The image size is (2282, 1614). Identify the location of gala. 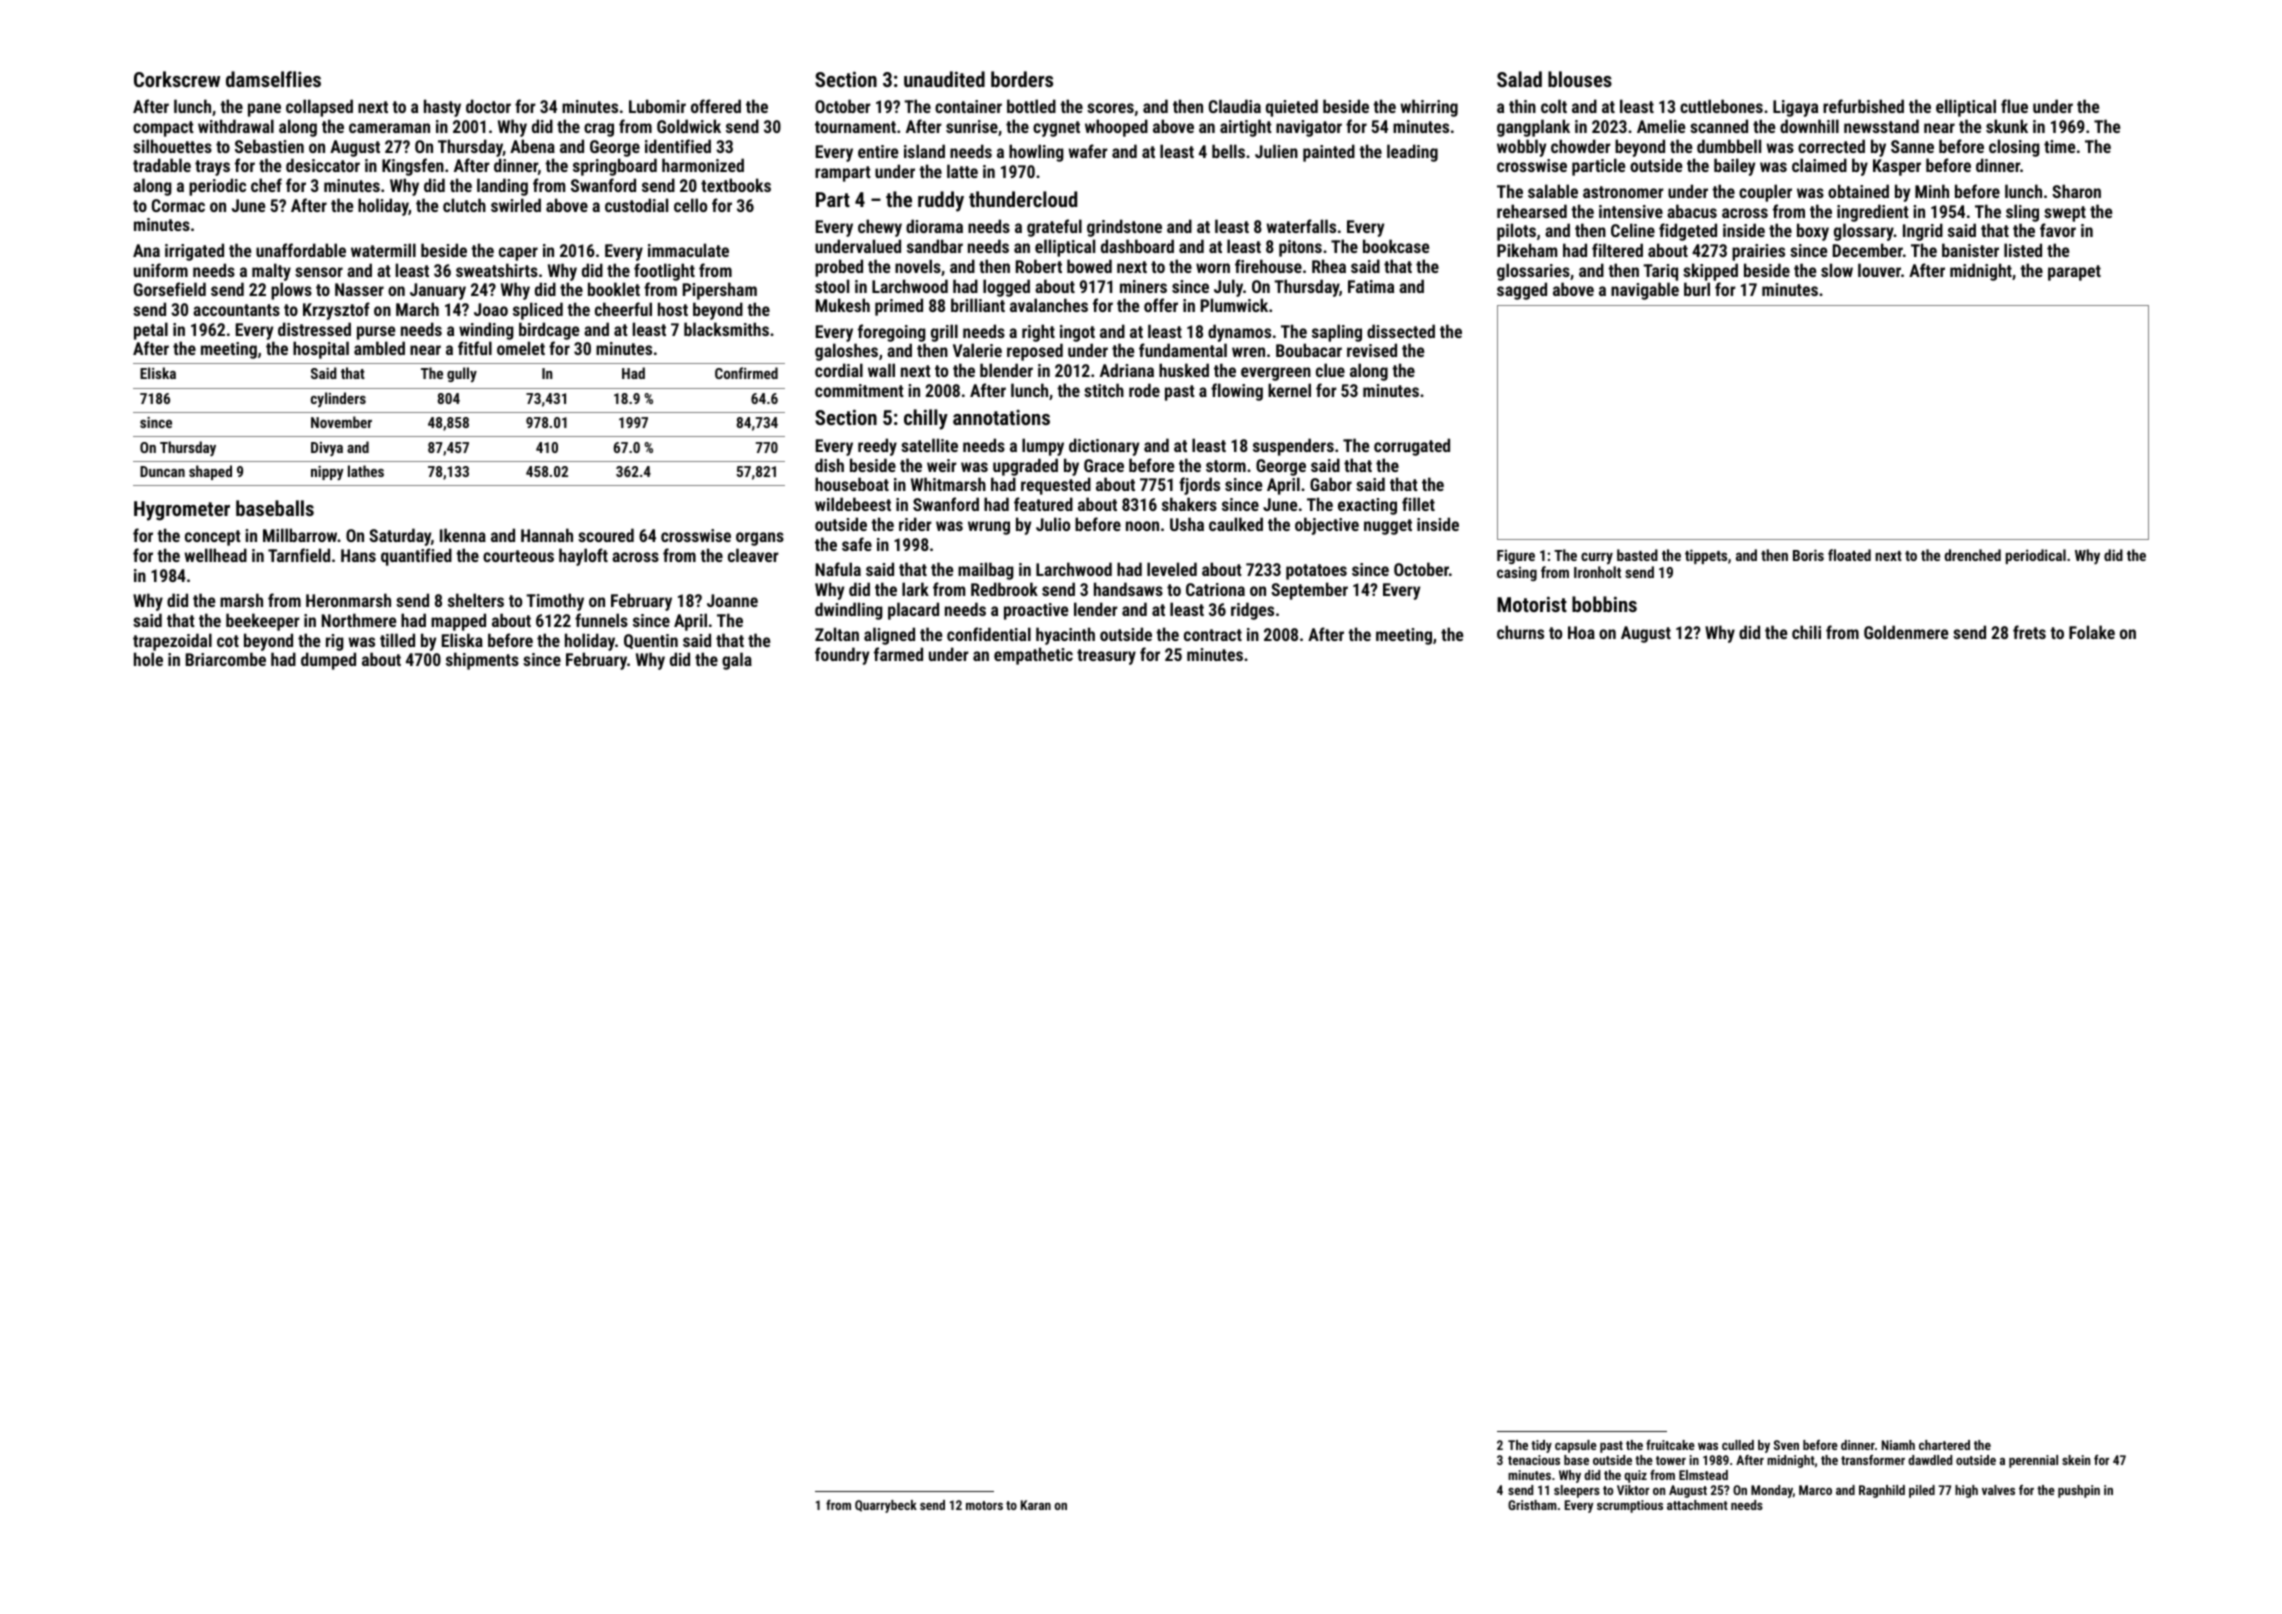
(737, 661).
